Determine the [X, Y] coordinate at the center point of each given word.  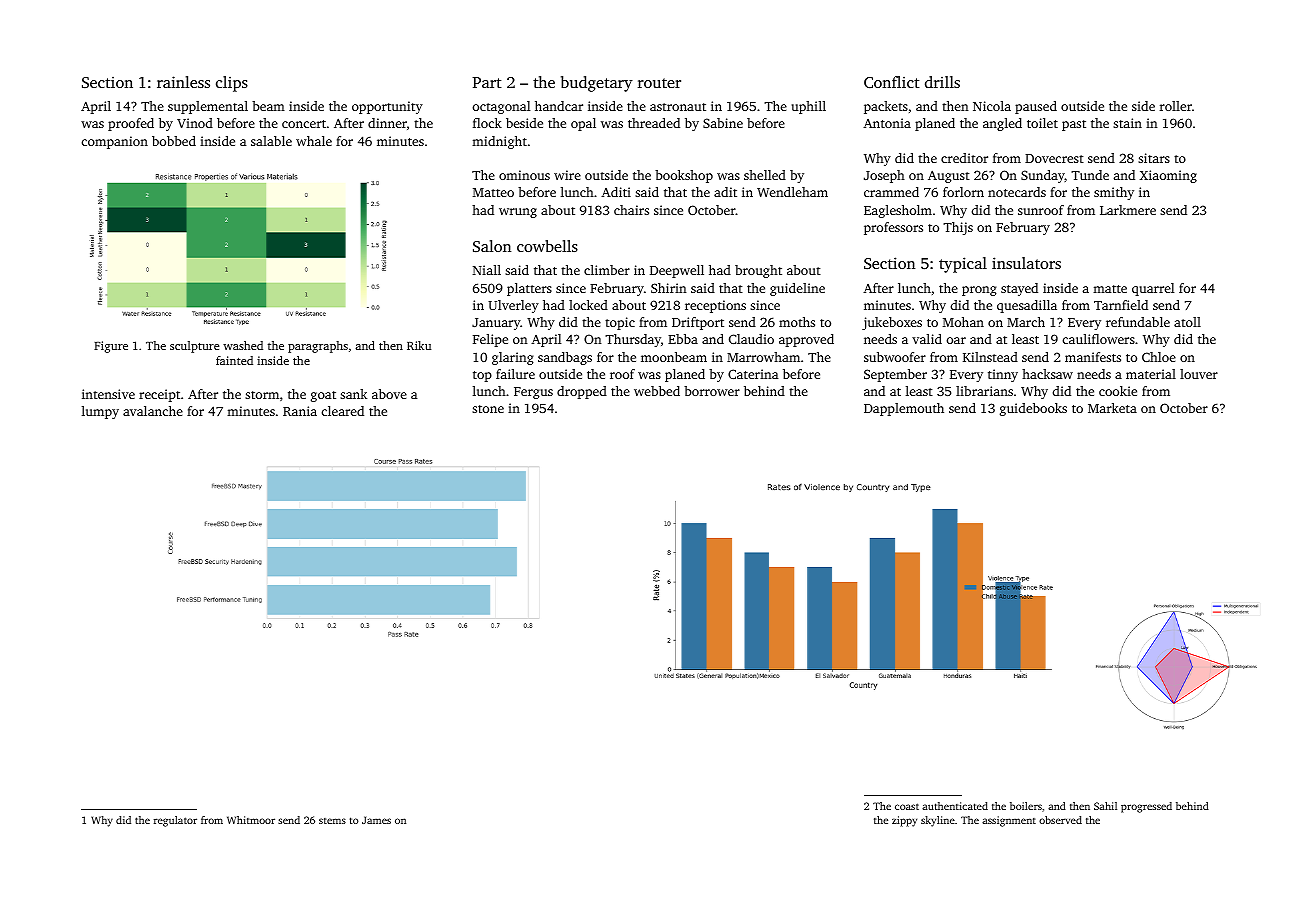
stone [488, 409]
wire [567, 175]
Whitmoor [251, 820]
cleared [343, 411]
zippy [904, 821]
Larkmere [1128, 210]
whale [314, 141]
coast [907, 806]
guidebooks [1033, 409]
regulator [175, 821]
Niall [487, 270]
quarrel [1153, 289]
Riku [419, 345]
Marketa [1112, 408]
